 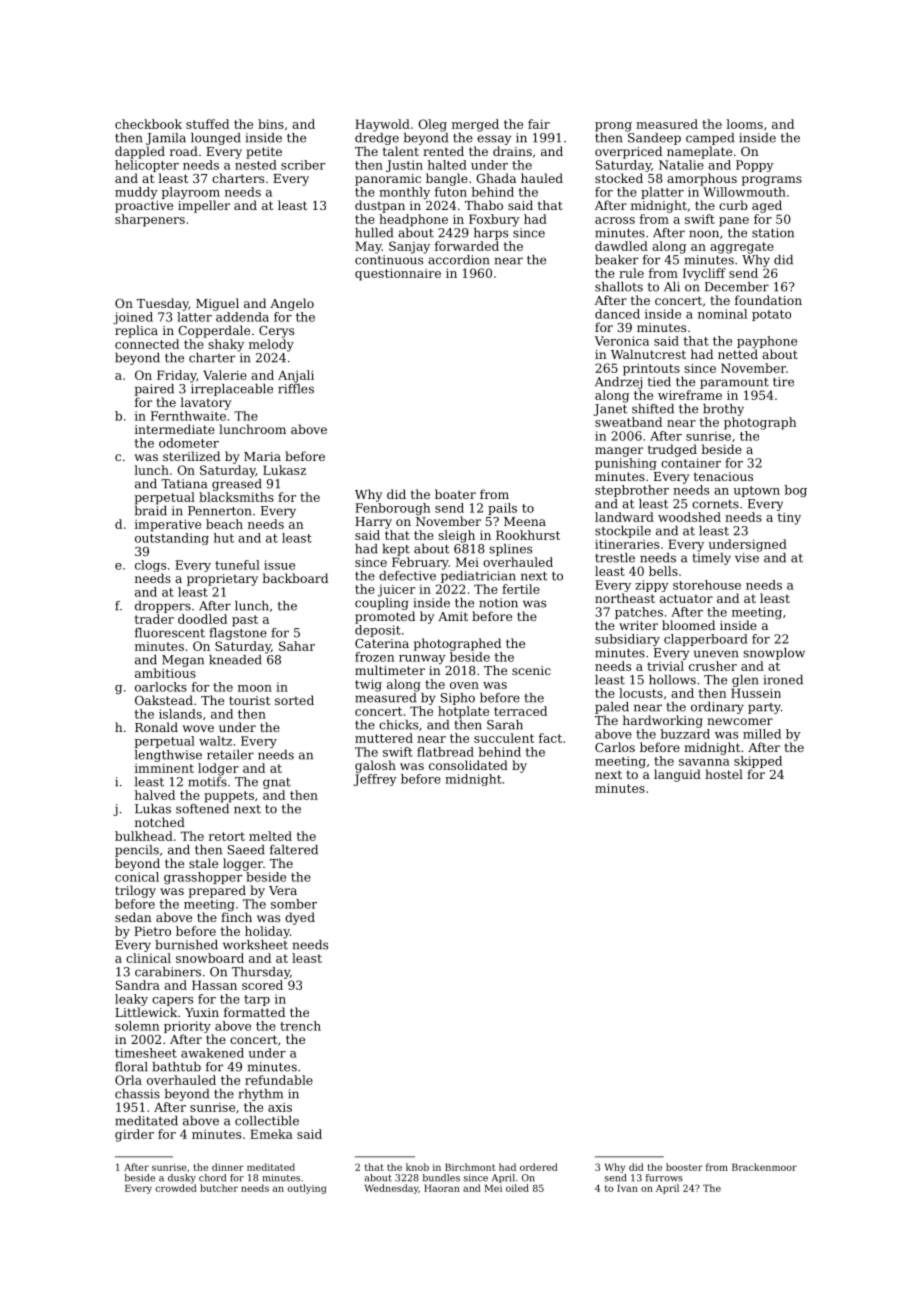 I want to click on Meena, so click(x=525, y=521).
